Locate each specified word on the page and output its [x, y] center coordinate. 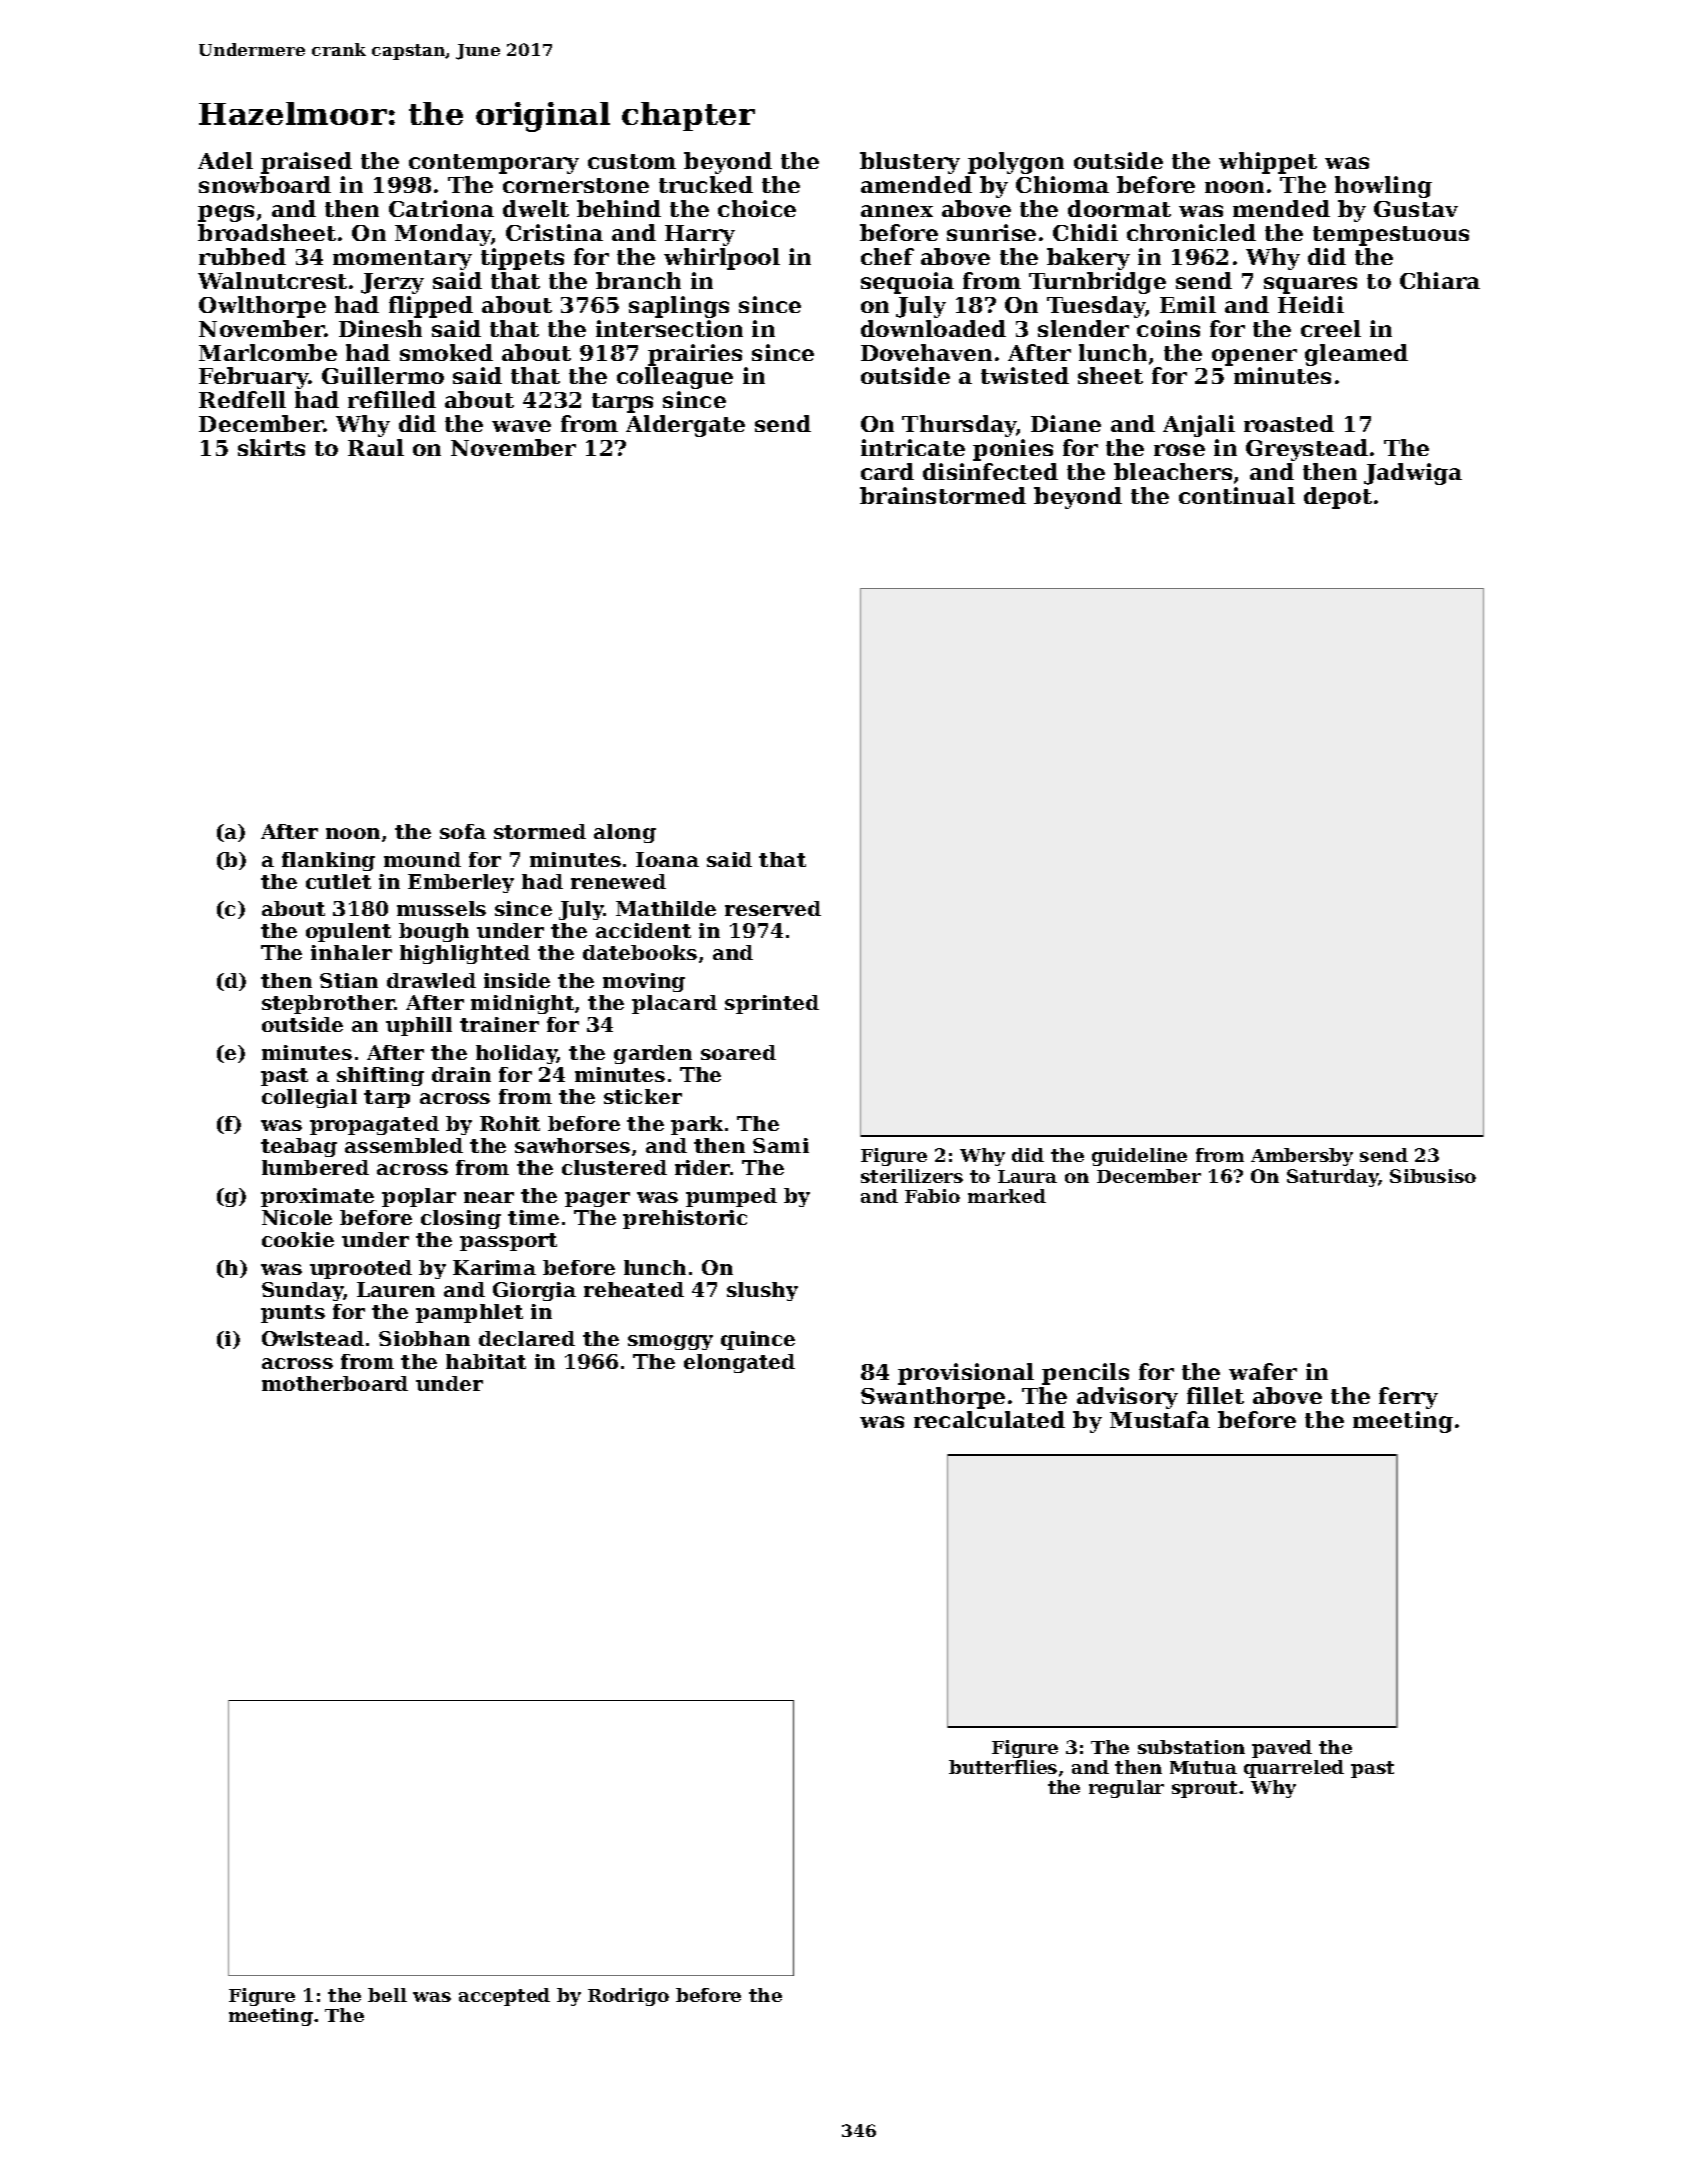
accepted [504, 1997]
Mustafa [1160, 1419]
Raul [376, 447]
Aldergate [685, 426]
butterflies [1003, 1767]
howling [1383, 187]
